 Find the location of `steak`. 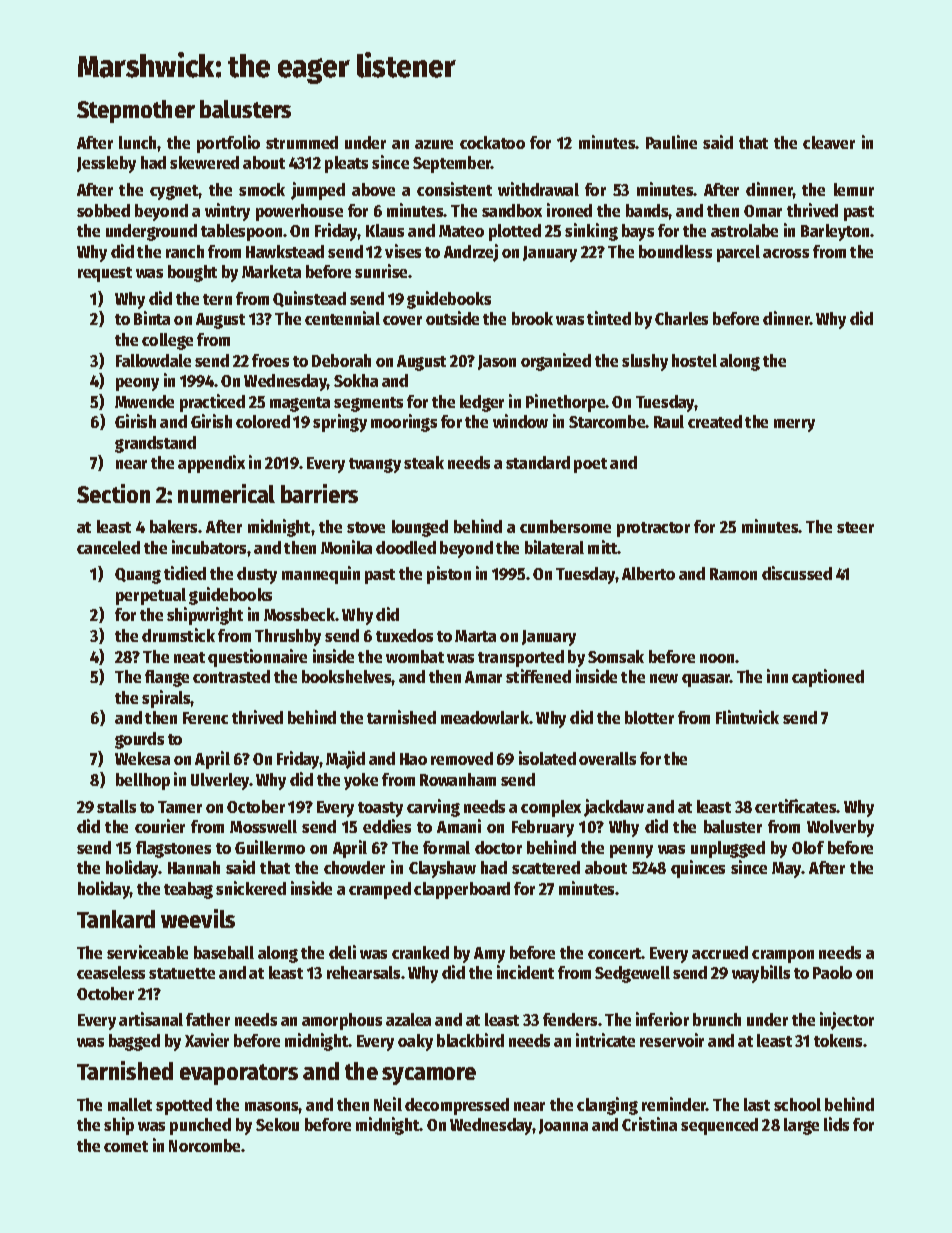

steak is located at coordinates (424, 462).
